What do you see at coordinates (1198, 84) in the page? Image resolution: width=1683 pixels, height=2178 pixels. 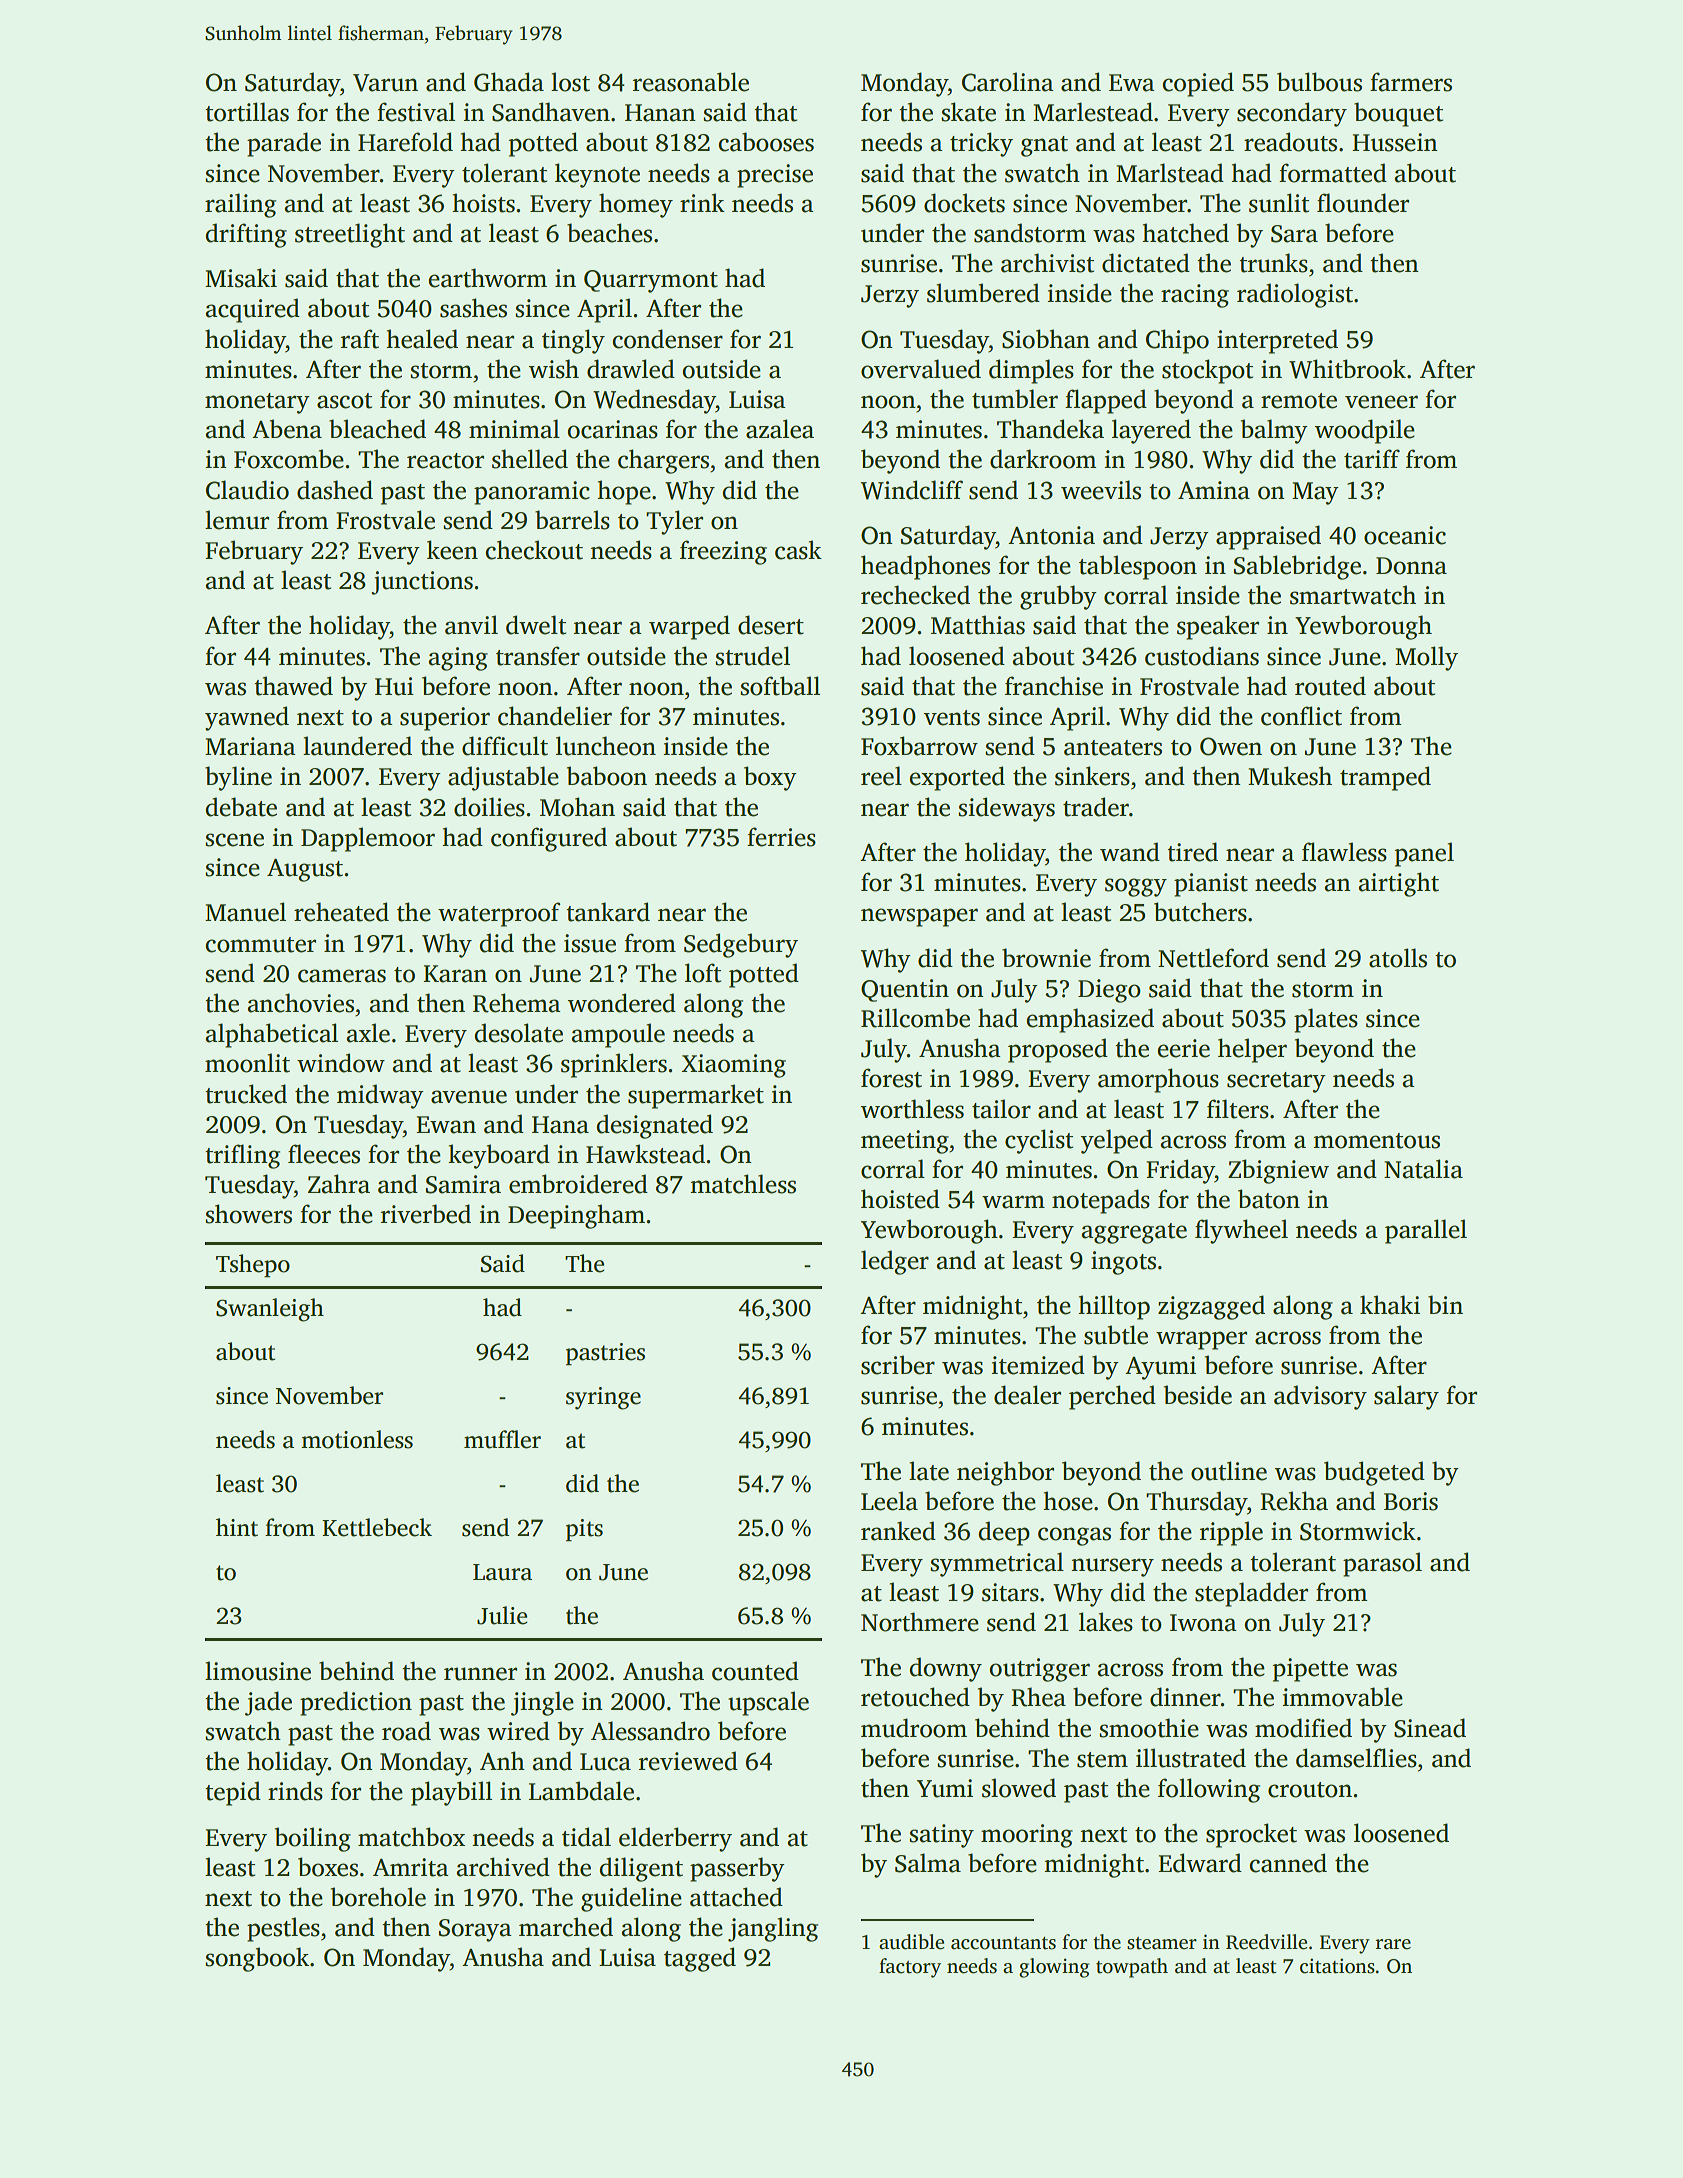 I see `copied` at bounding box center [1198, 84].
